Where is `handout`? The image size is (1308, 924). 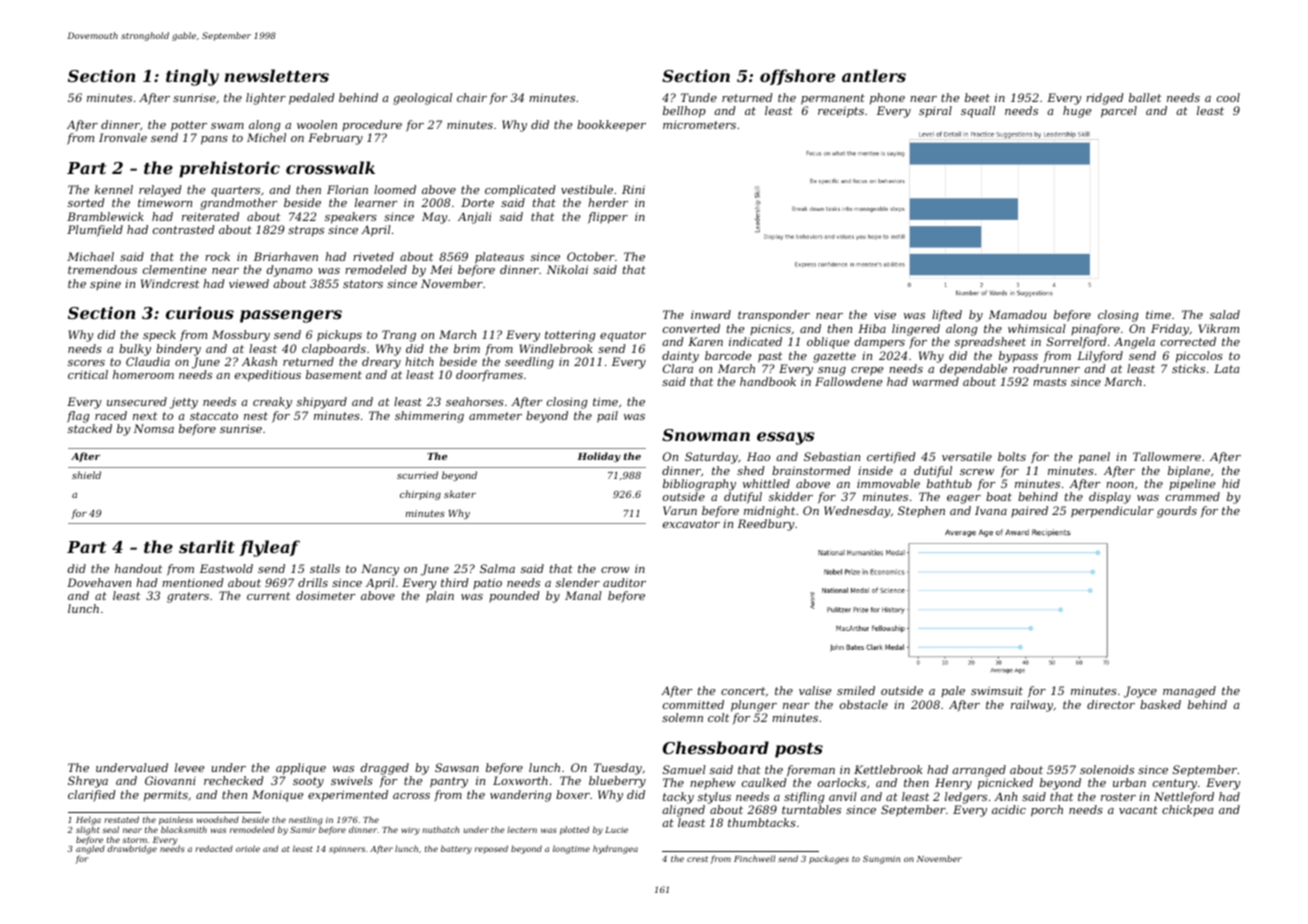 handout is located at coordinates (138, 568).
